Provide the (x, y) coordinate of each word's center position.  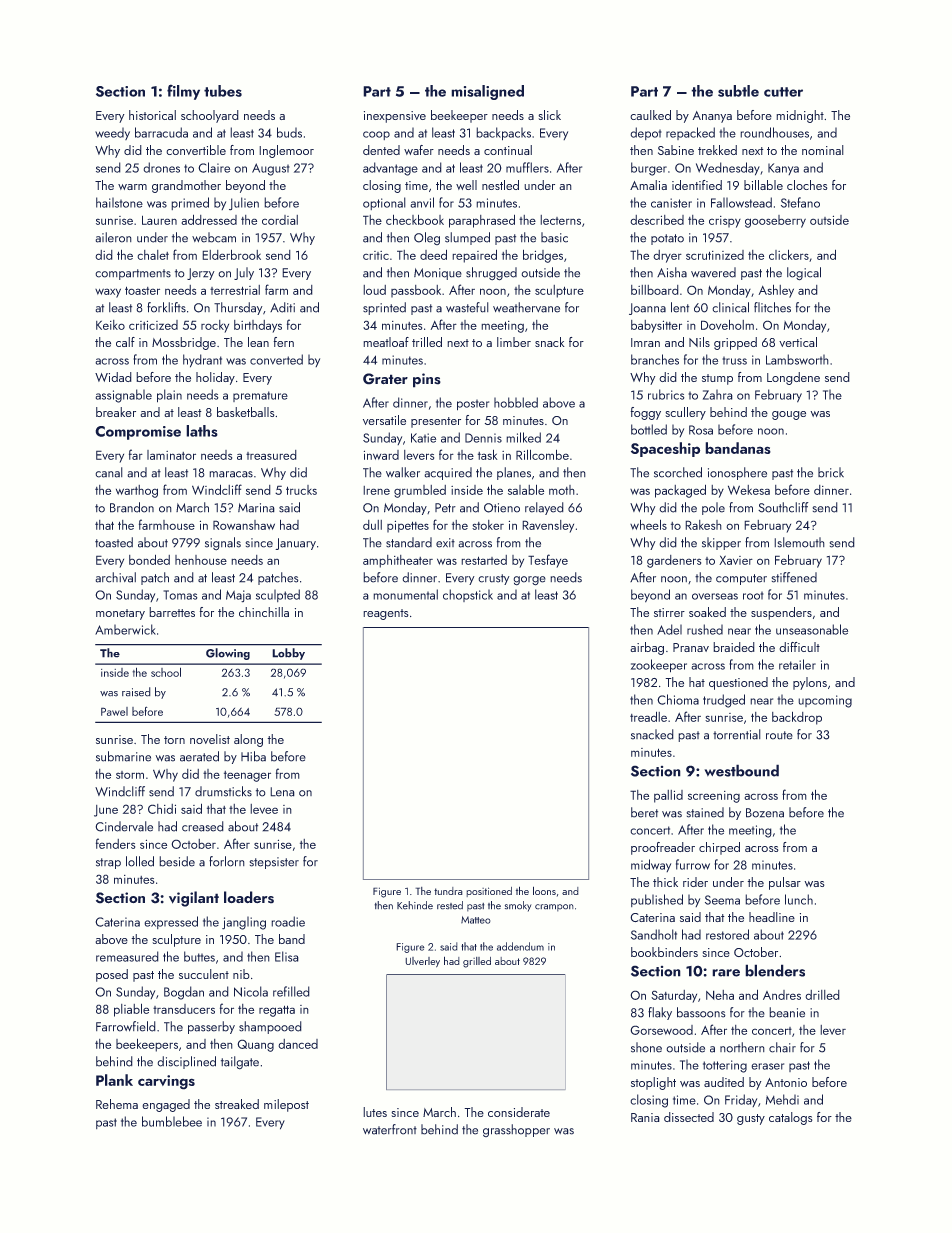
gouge (789, 415)
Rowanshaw (244, 525)
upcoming (825, 701)
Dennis (483, 438)
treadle (648, 716)
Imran (645, 342)
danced (298, 1044)
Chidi (162, 809)
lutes (375, 1112)
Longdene (793, 378)
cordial (280, 220)
